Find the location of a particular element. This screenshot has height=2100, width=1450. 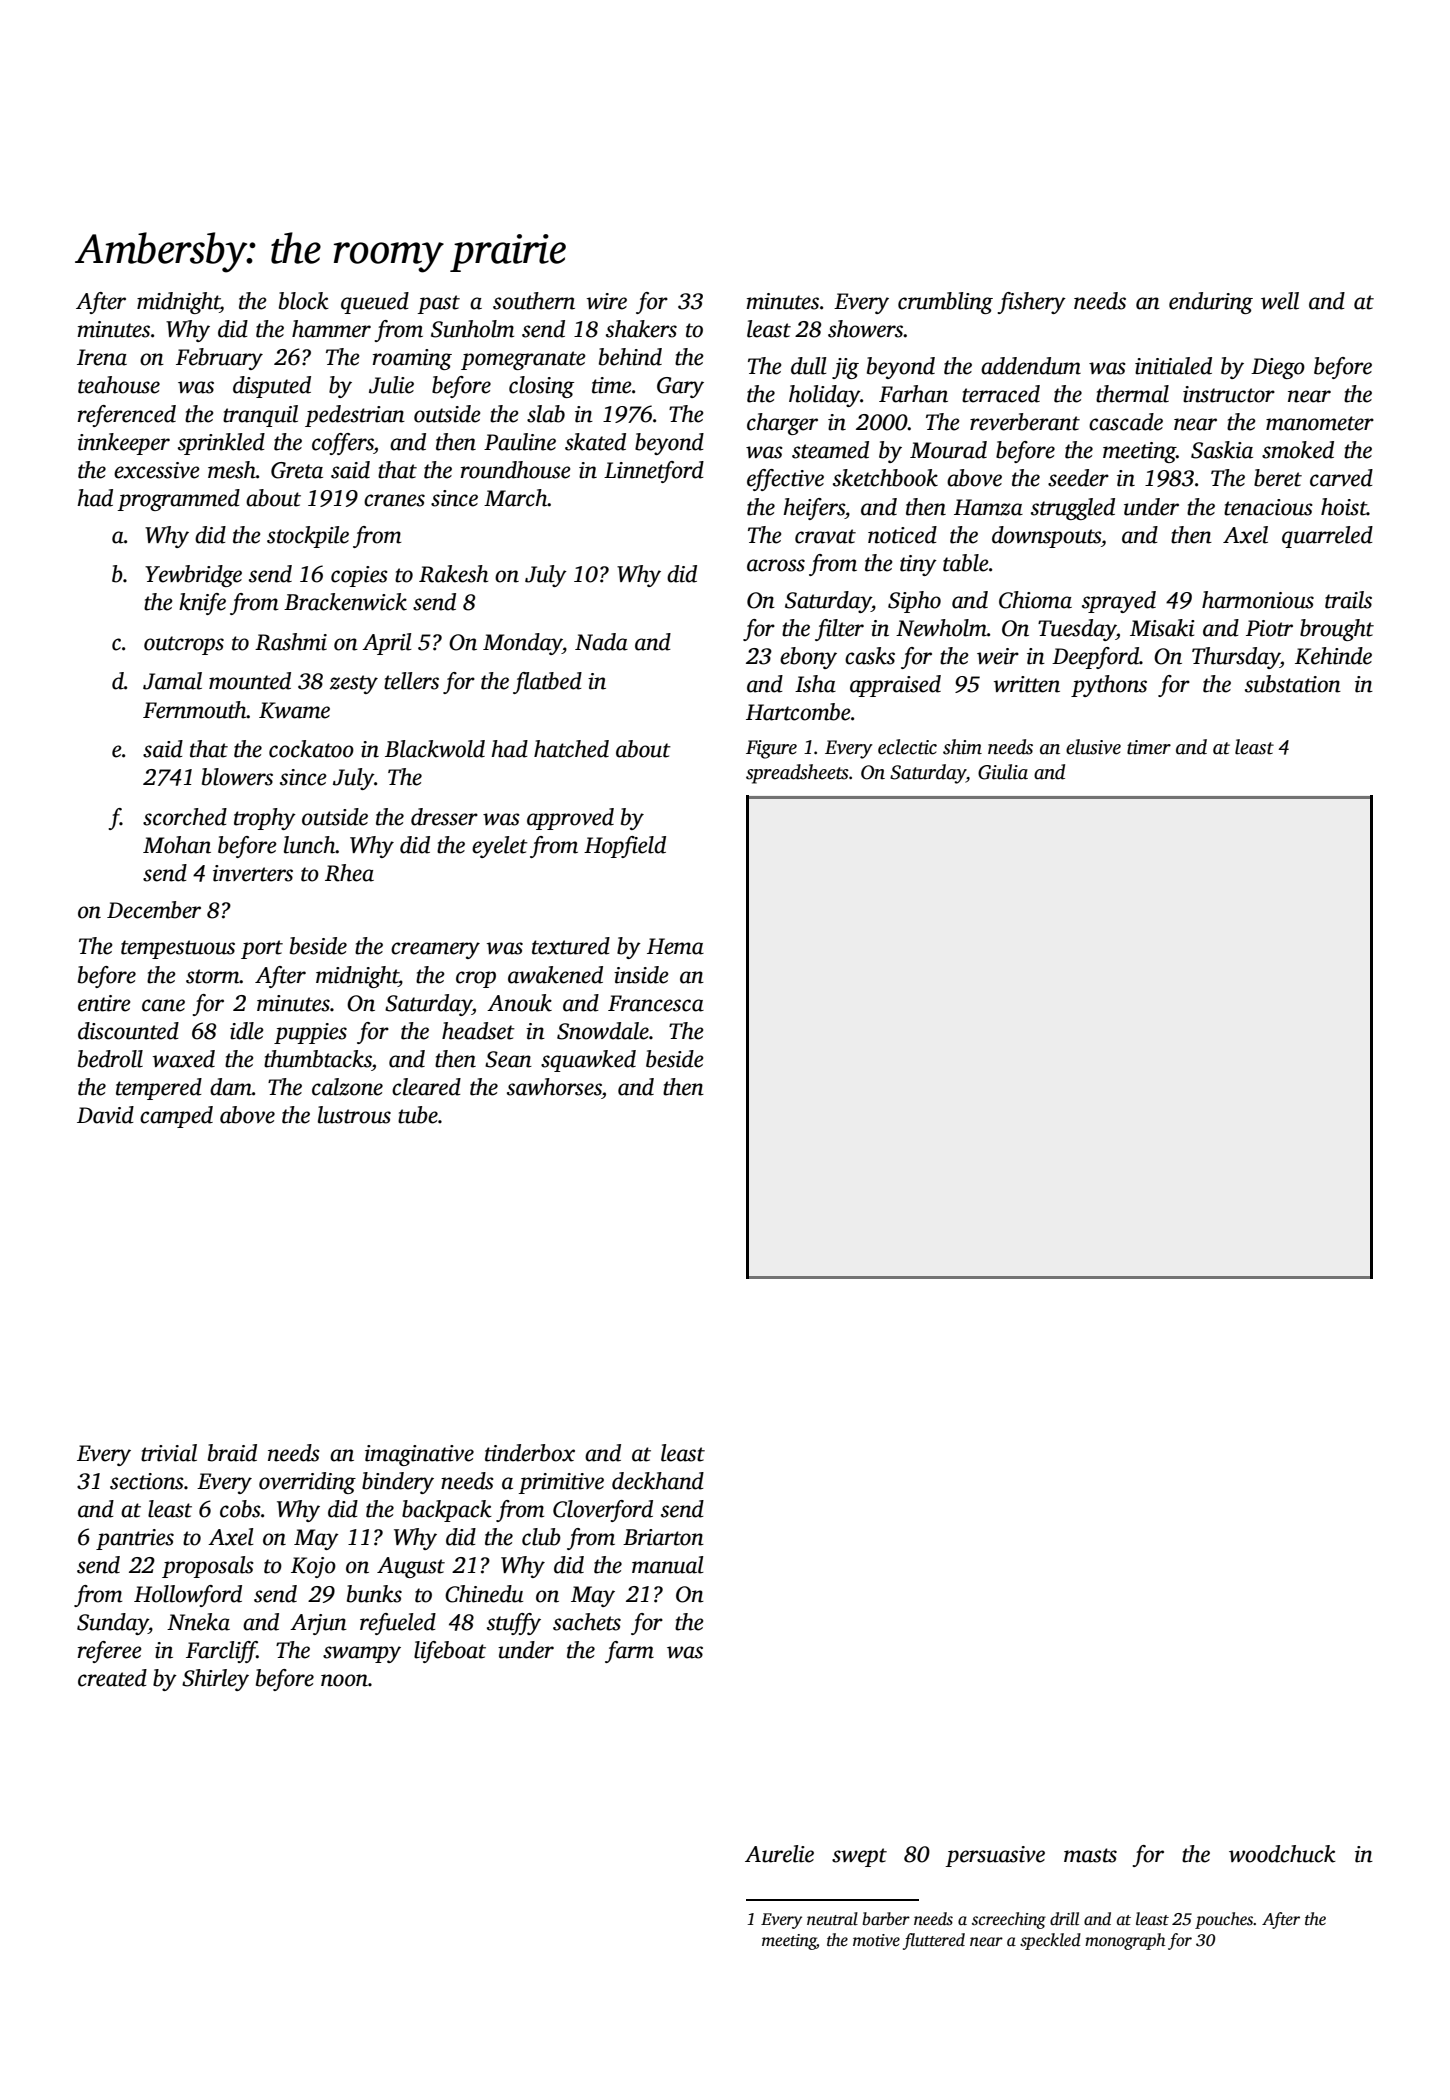

coffers is located at coordinates (343, 444).
